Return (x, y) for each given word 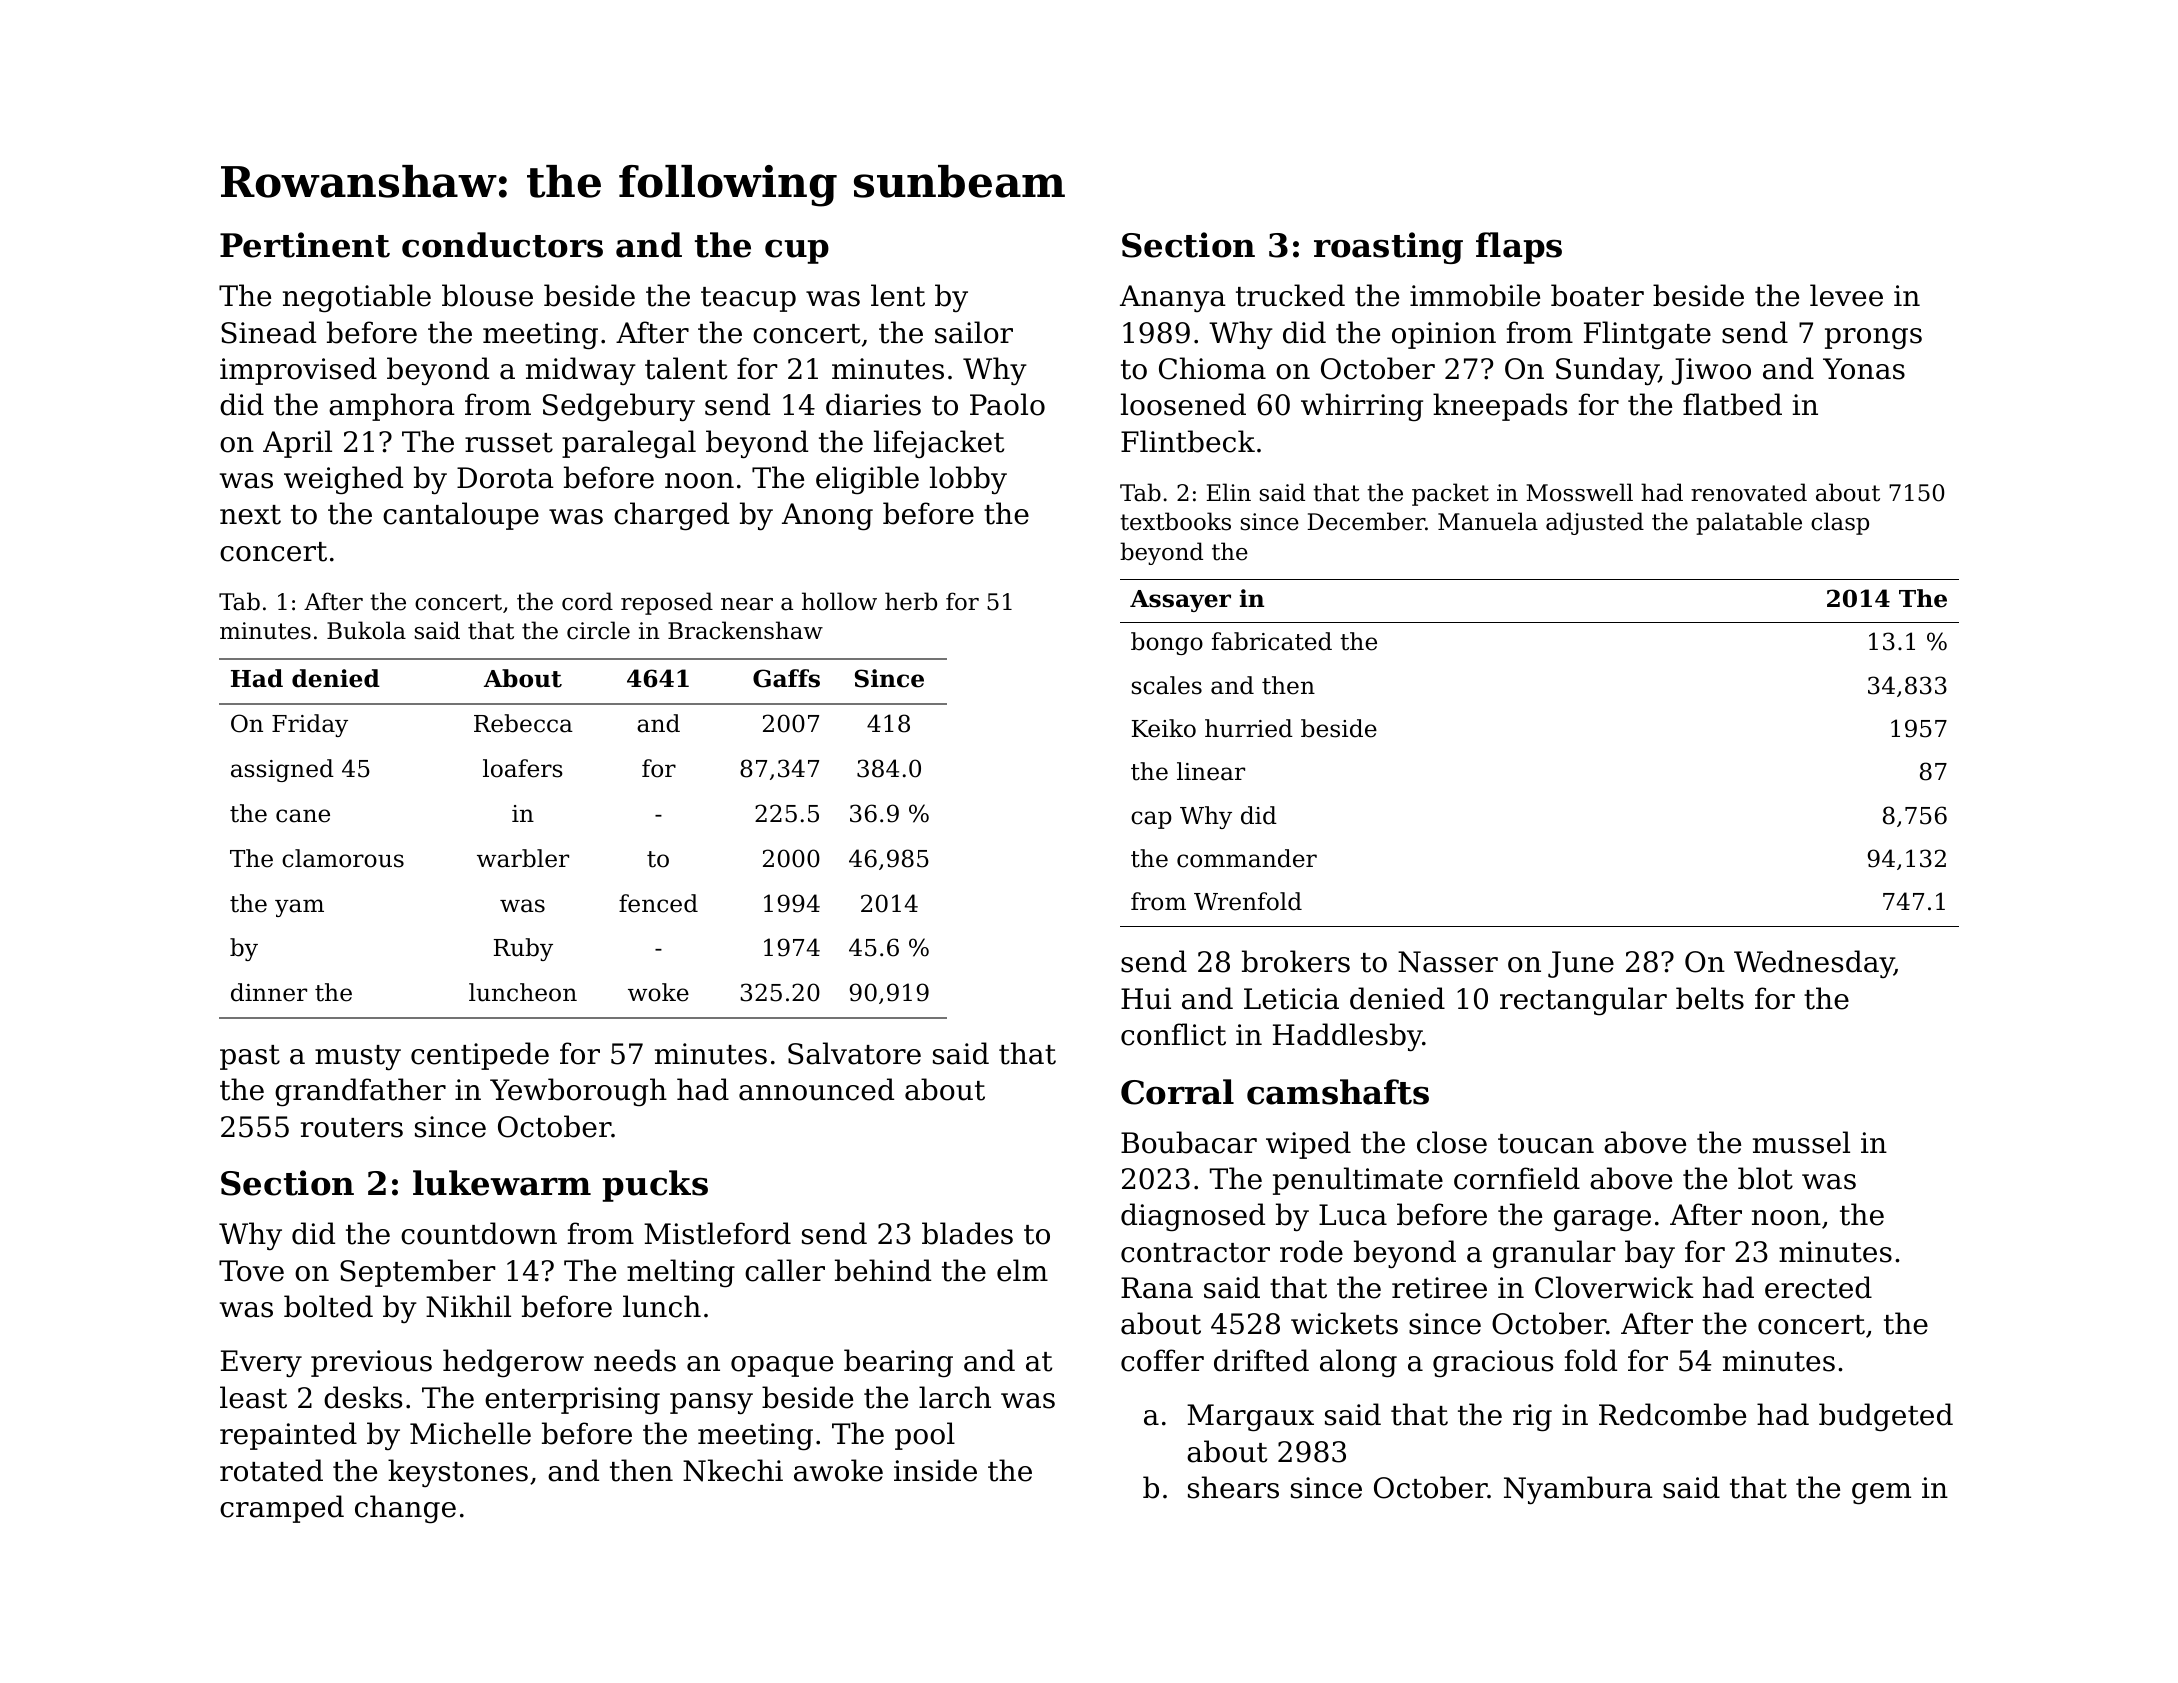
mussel (1801, 1142)
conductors (502, 245)
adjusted (1595, 523)
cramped (282, 1509)
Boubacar (1189, 1142)
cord (587, 601)
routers (352, 1128)
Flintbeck (1188, 441)
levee (1846, 295)
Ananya (1173, 298)
